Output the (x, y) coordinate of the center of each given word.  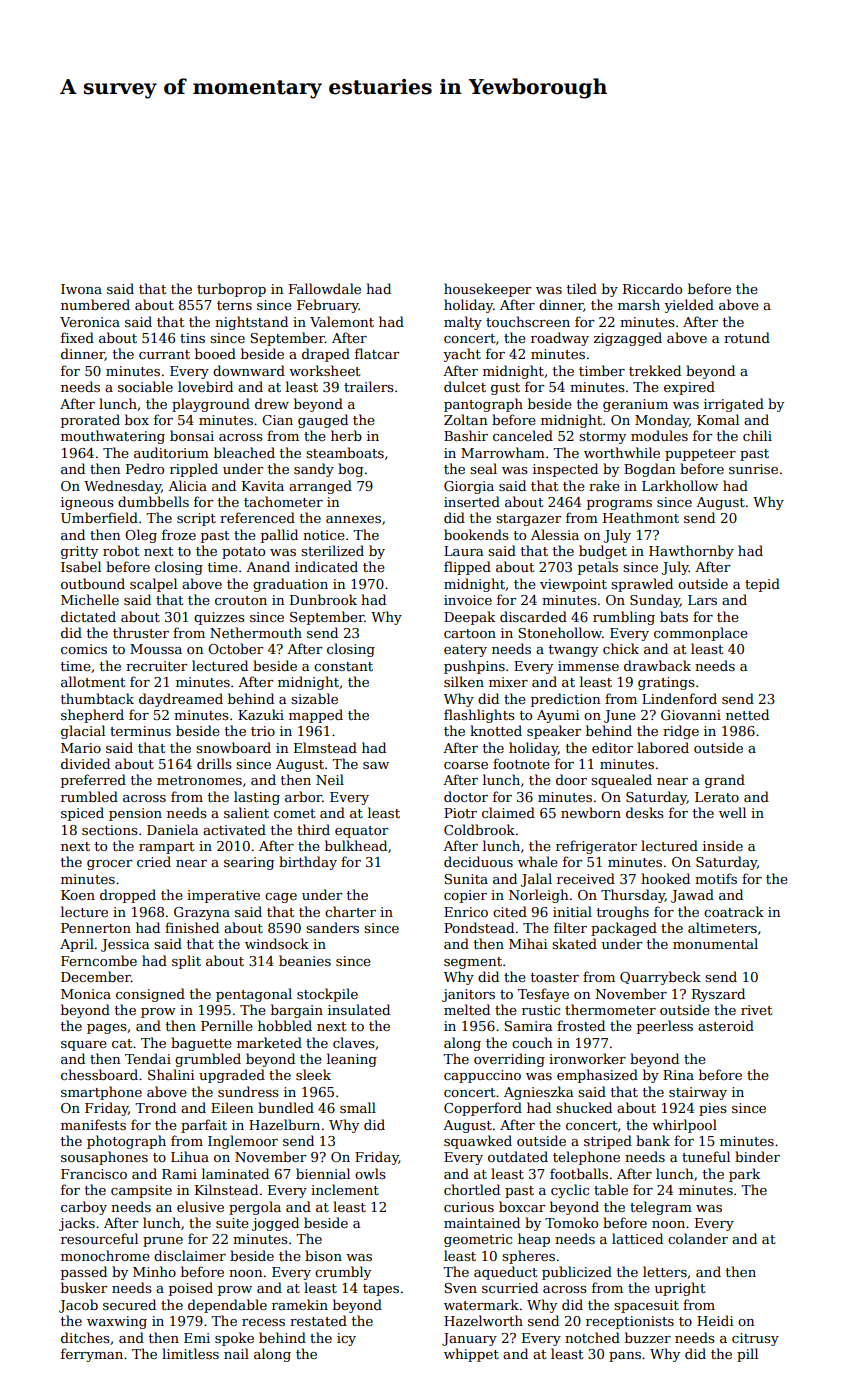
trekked (655, 370)
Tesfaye (543, 995)
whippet (471, 1355)
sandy (314, 470)
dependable (227, 1306)
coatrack (734, 911)
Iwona (81, 289)
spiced (82, 814)
